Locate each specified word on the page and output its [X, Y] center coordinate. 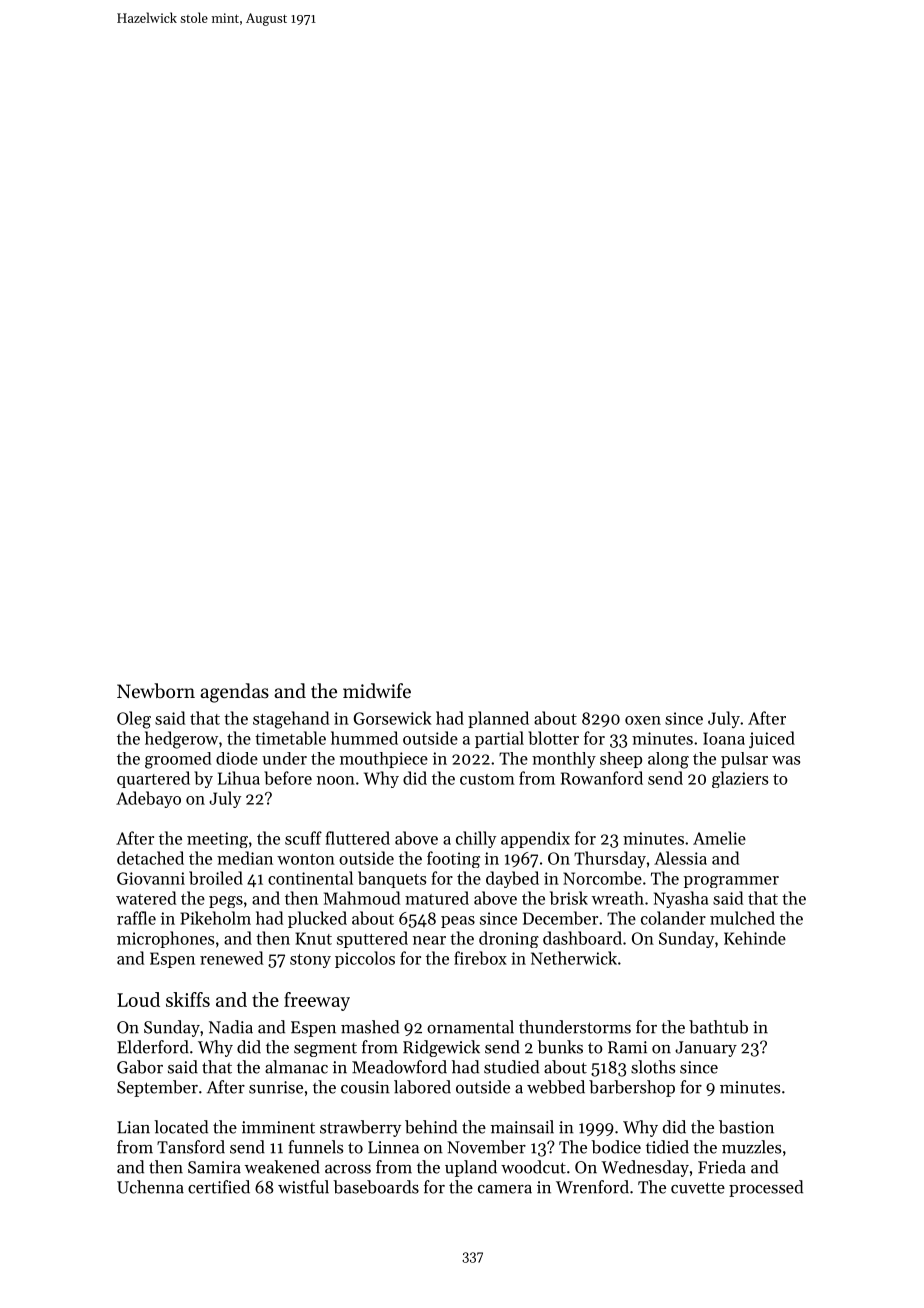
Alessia [680, 858]
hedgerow [181, 740]
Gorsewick [392, 718]
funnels [315, 1147]
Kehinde [755, 938]
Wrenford [592, 1187]
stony [310, 961]
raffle [136, 918]
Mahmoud [362, 898]
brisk [569, 898]
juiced [772, 739]
